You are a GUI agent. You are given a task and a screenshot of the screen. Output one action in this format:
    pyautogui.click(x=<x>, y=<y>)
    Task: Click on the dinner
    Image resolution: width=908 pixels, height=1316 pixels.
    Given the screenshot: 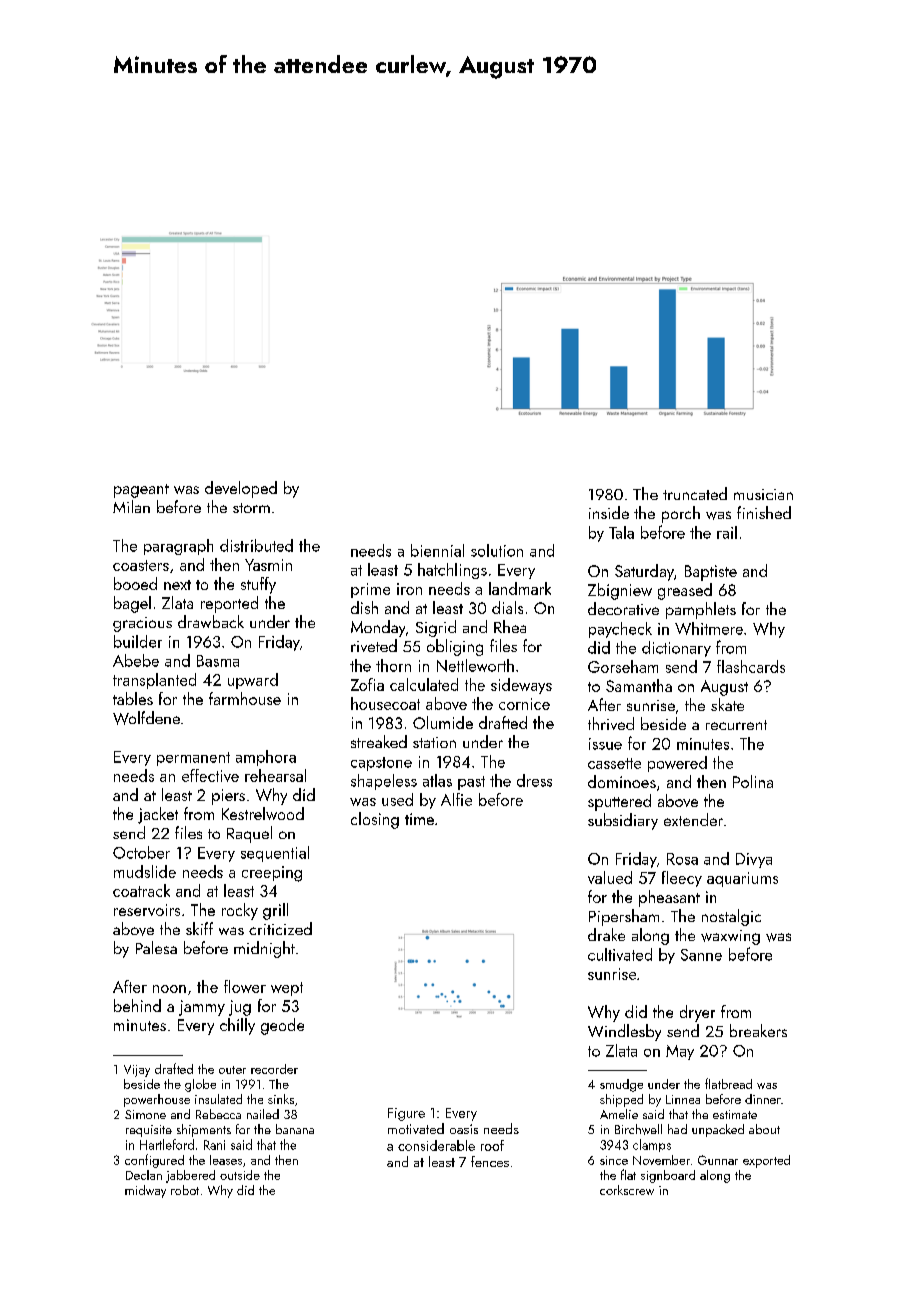 What is the action you would take?
    pyautogui.click(x=763, y=1099)
